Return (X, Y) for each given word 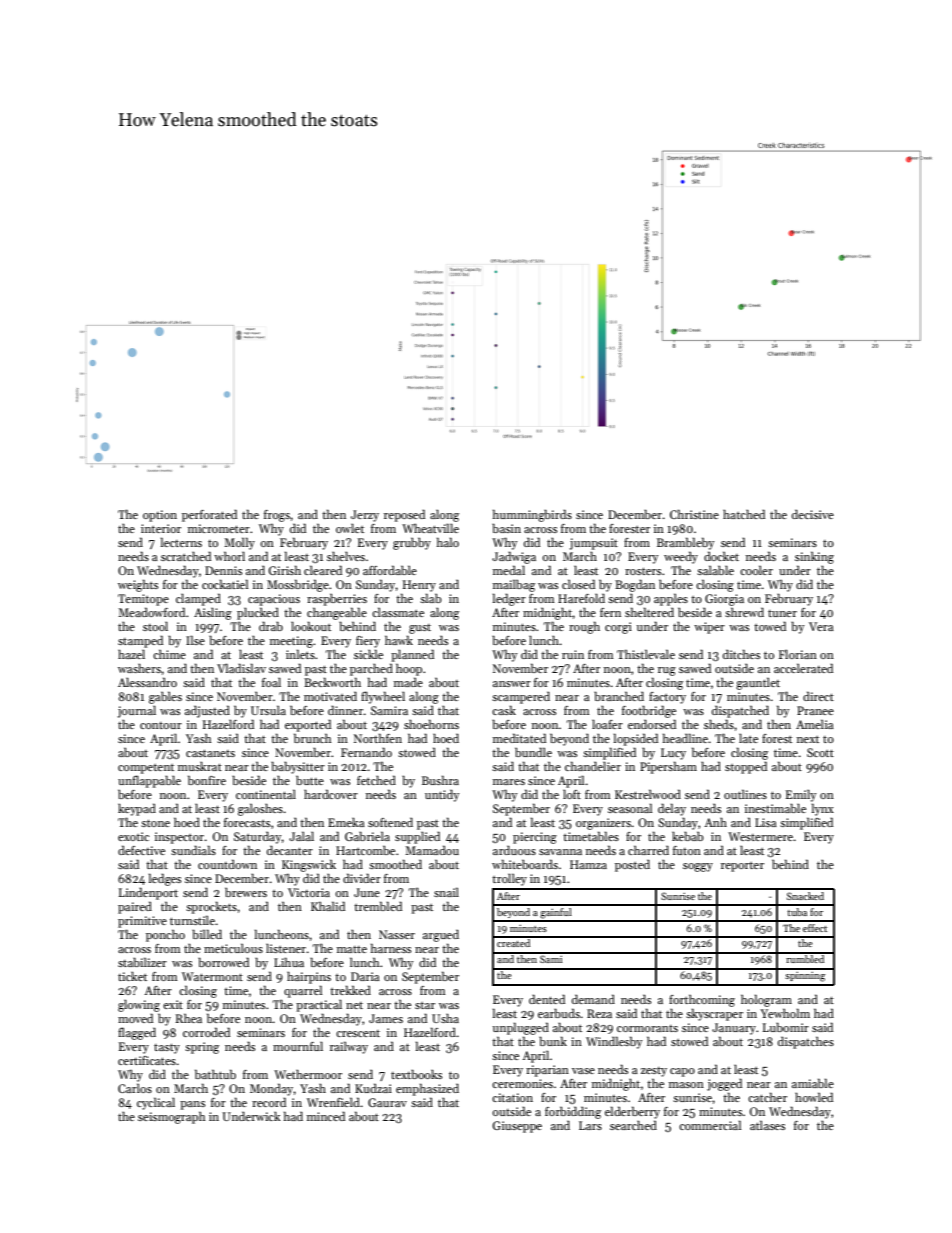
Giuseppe (517, 1127)
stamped (140, 641)
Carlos (135, 1088)
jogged (724, 1084)
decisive (813, 514)
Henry (419, 586)
